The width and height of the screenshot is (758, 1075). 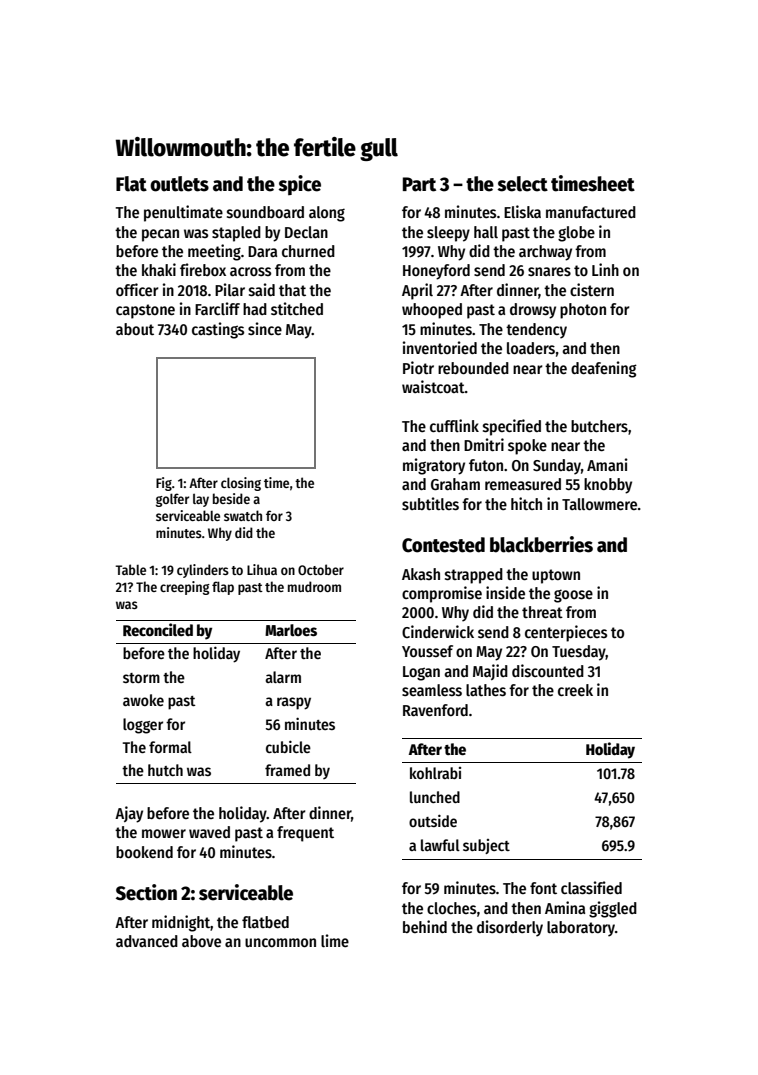 What do you see at coordinates (435, 797) in the screenshot?
I see `lunched` at bounding box center [435, 797].
